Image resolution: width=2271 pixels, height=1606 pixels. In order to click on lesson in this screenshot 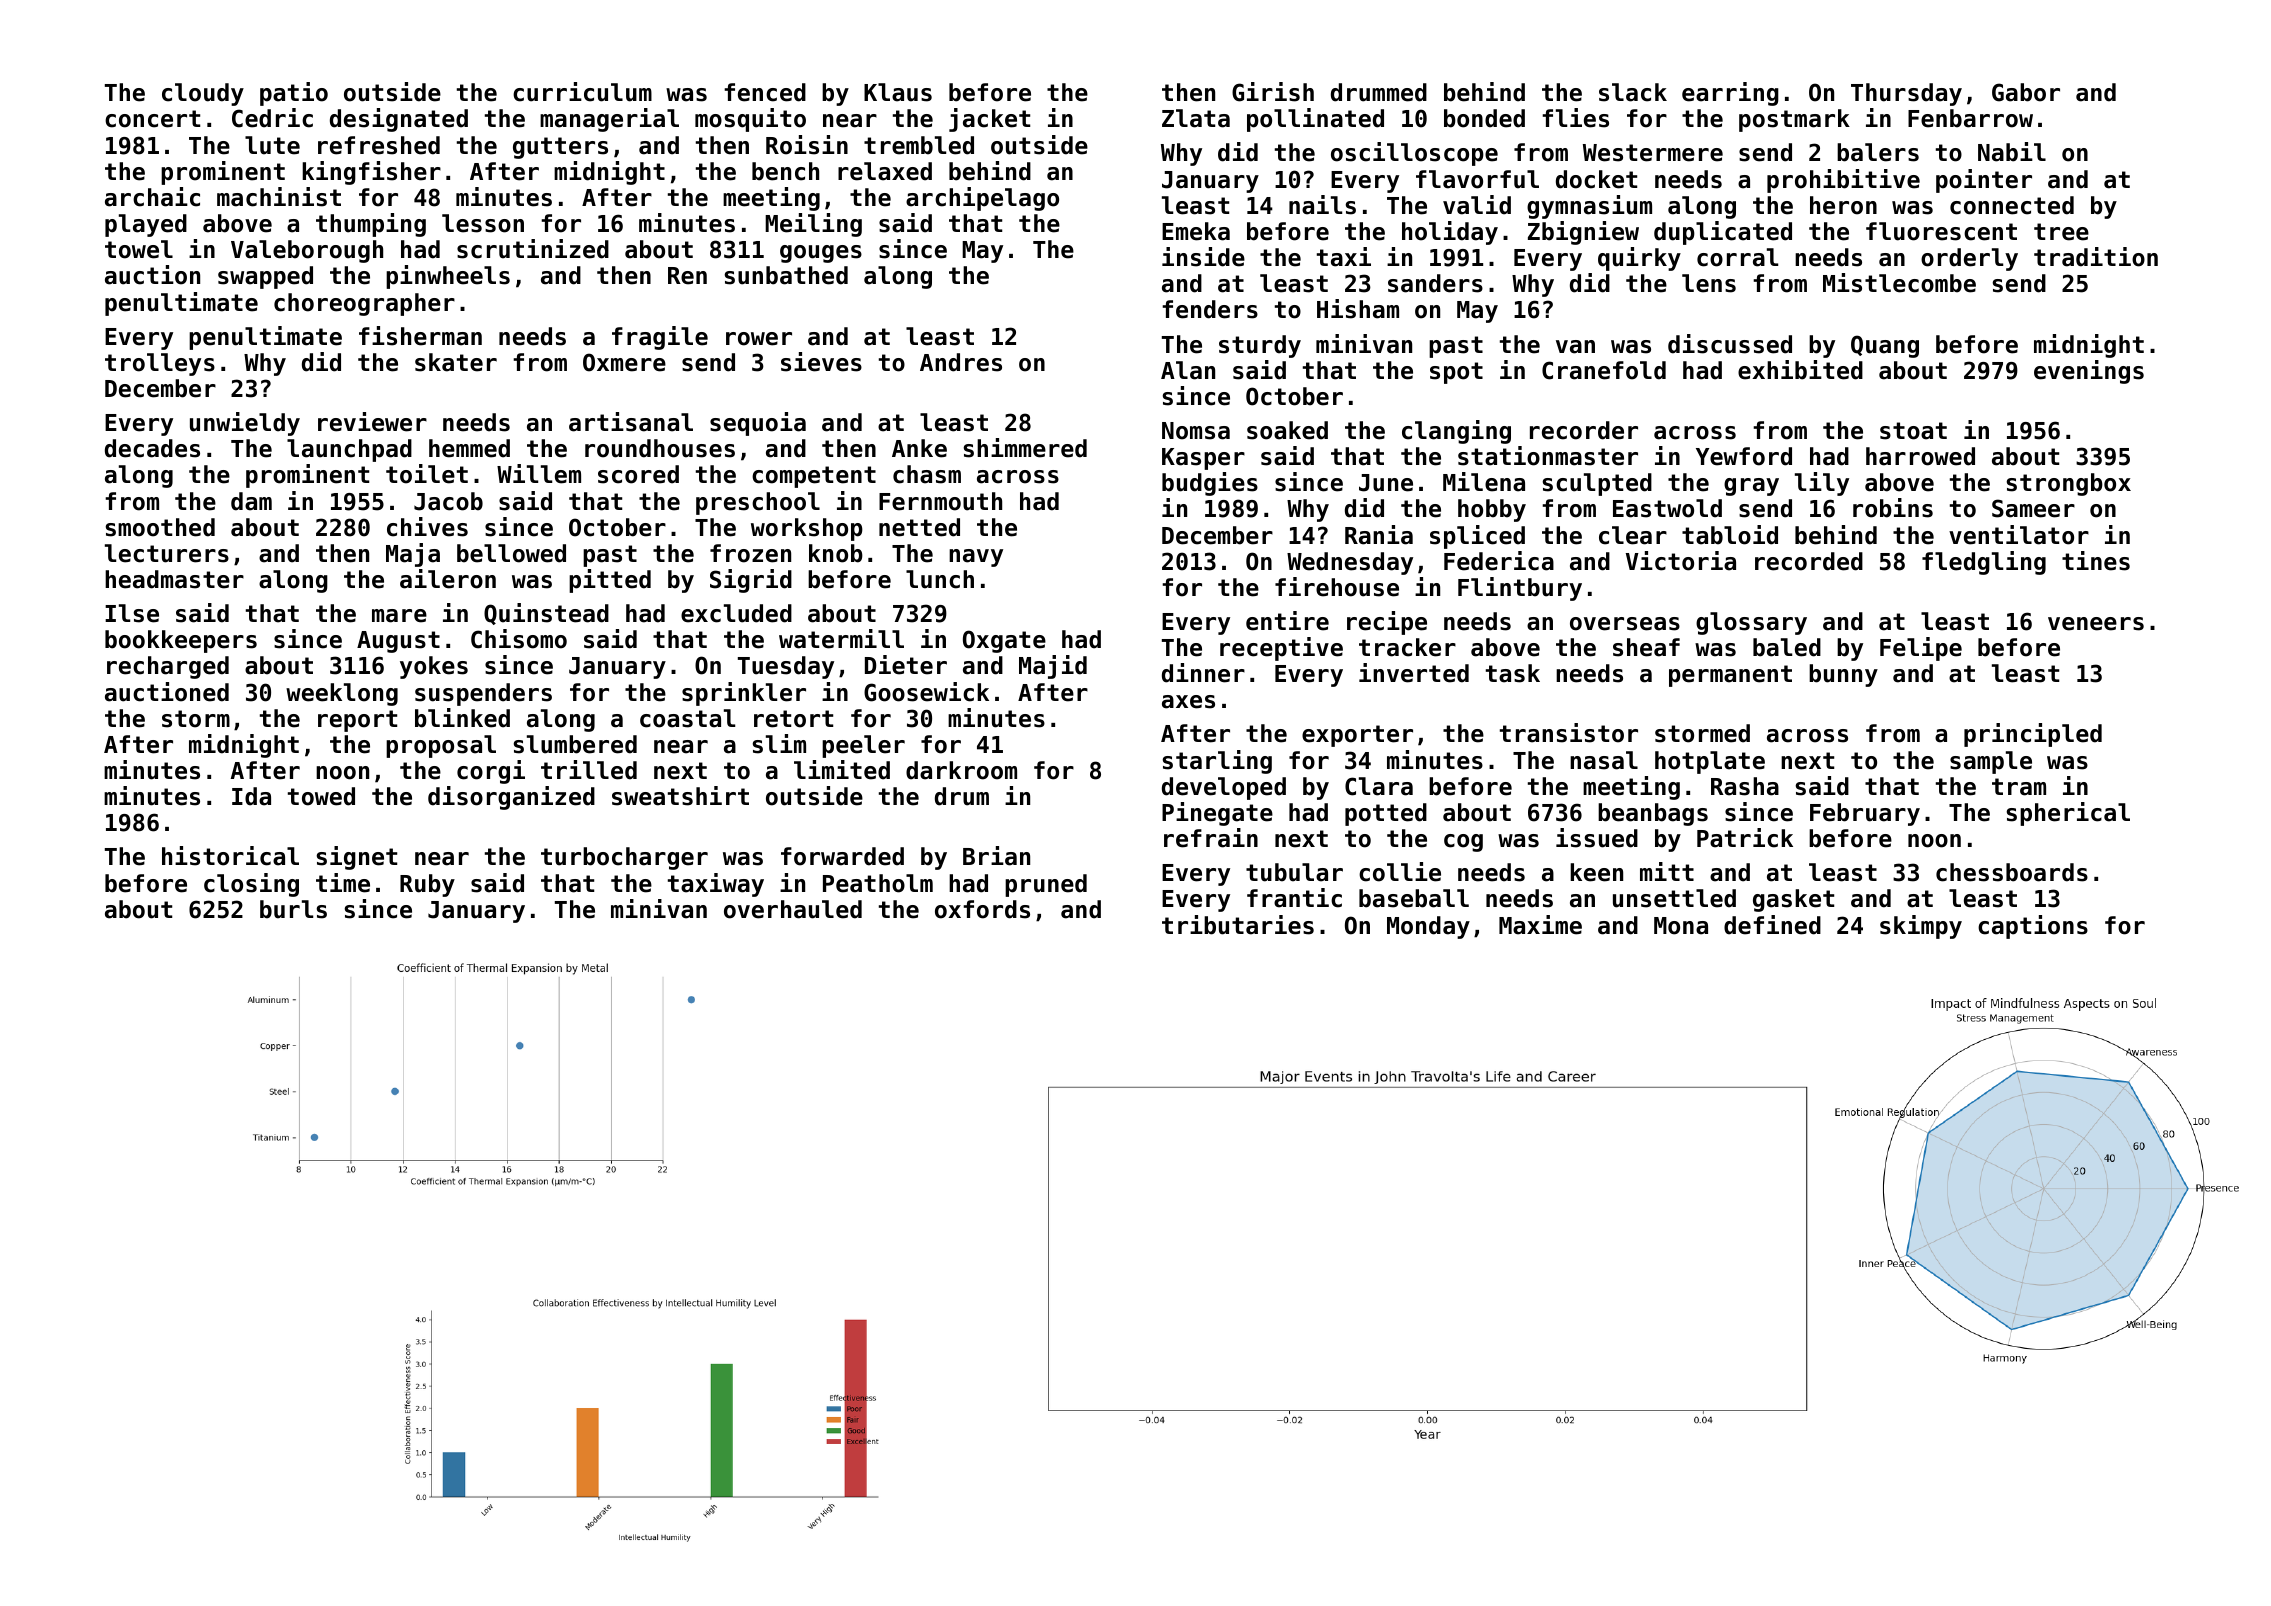, I will do `click(483, 223)`.
